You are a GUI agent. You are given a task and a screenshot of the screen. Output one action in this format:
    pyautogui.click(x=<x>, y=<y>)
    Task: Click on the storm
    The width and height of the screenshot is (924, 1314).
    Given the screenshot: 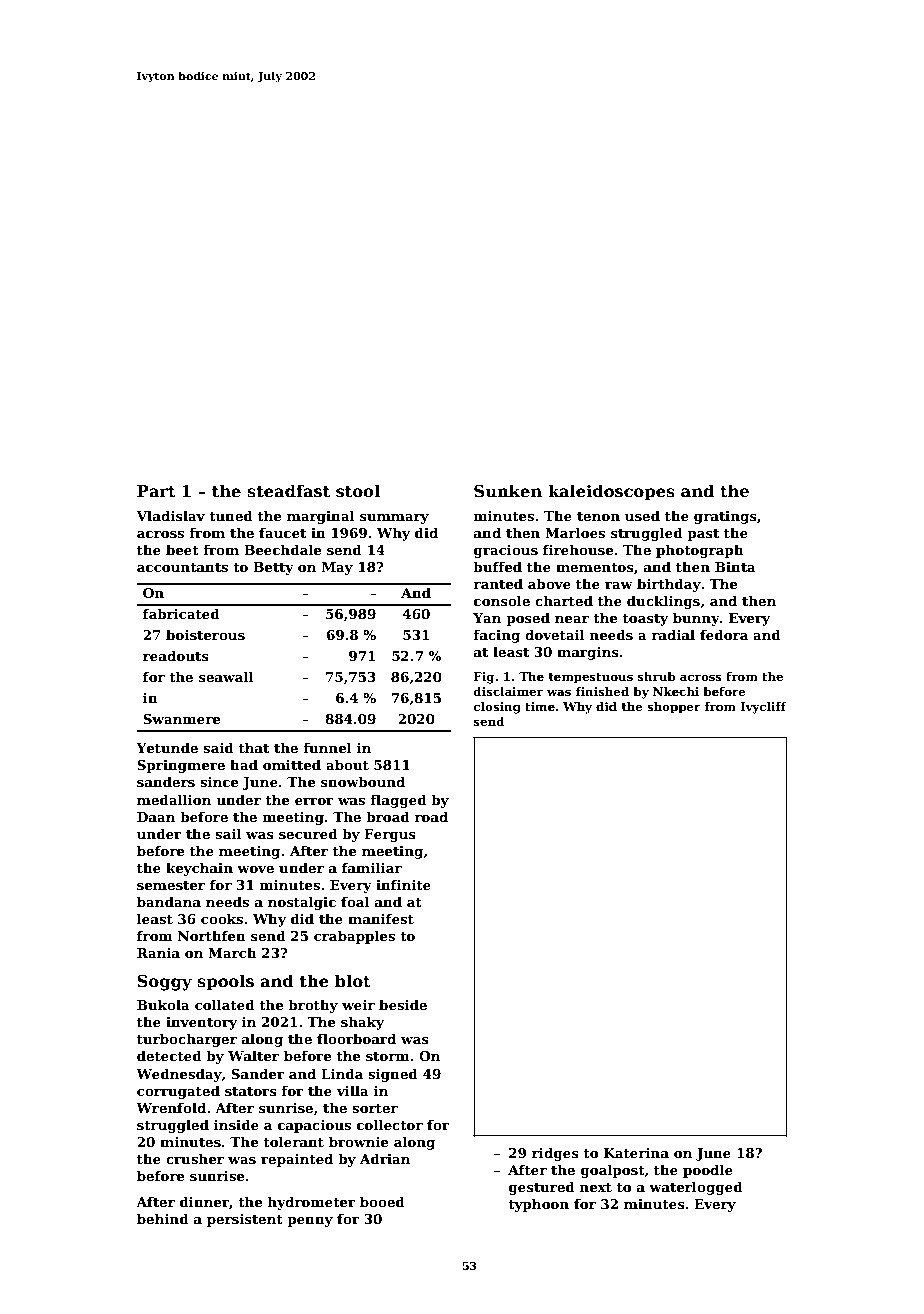 What is the action you would take?
    pyautogui.click(x=388, y=1056)
